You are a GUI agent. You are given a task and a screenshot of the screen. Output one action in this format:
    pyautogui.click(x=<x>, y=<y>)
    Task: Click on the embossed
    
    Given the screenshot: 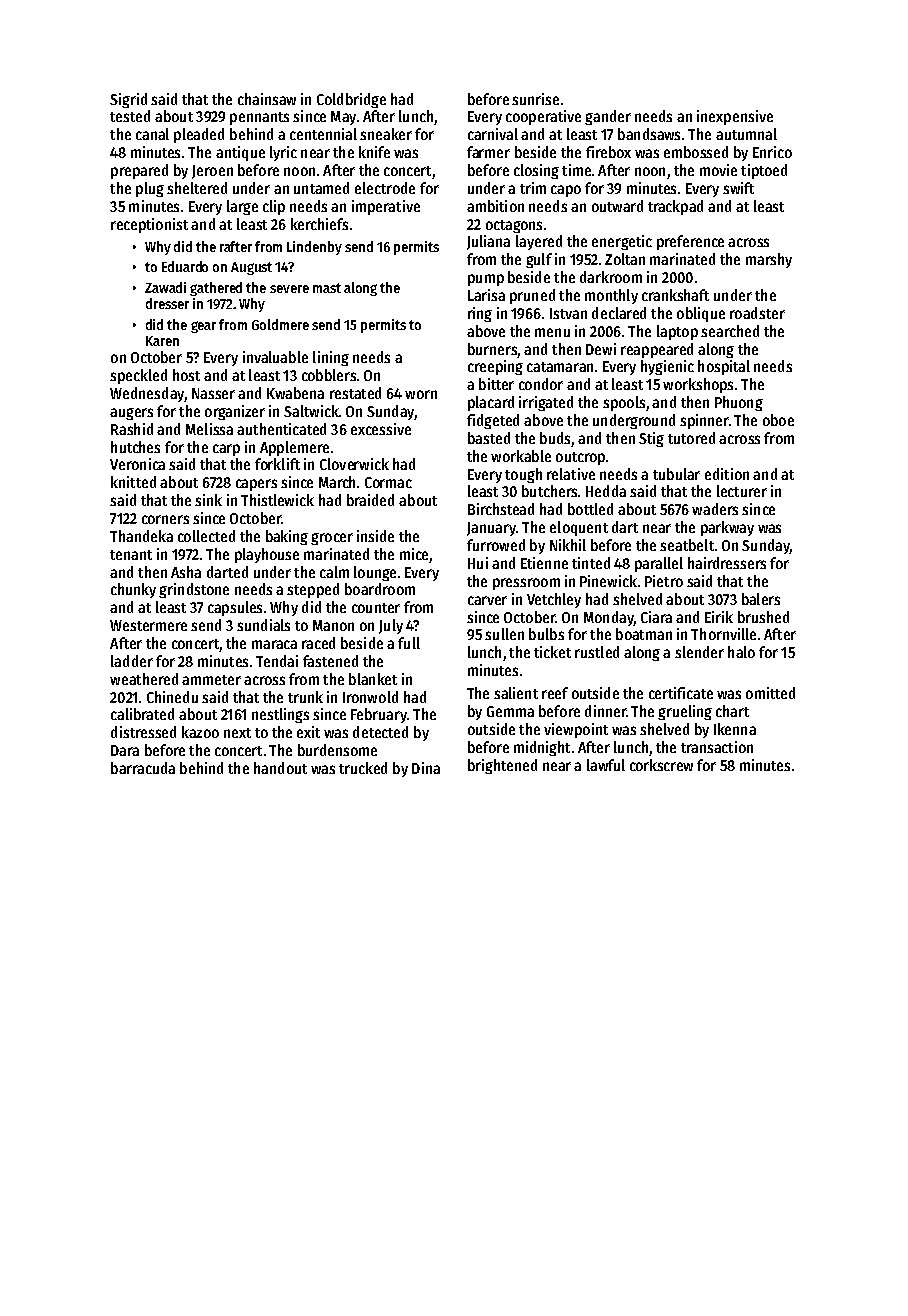 What is the action you would take?
    pyautogui.click(x=696, y=152)
